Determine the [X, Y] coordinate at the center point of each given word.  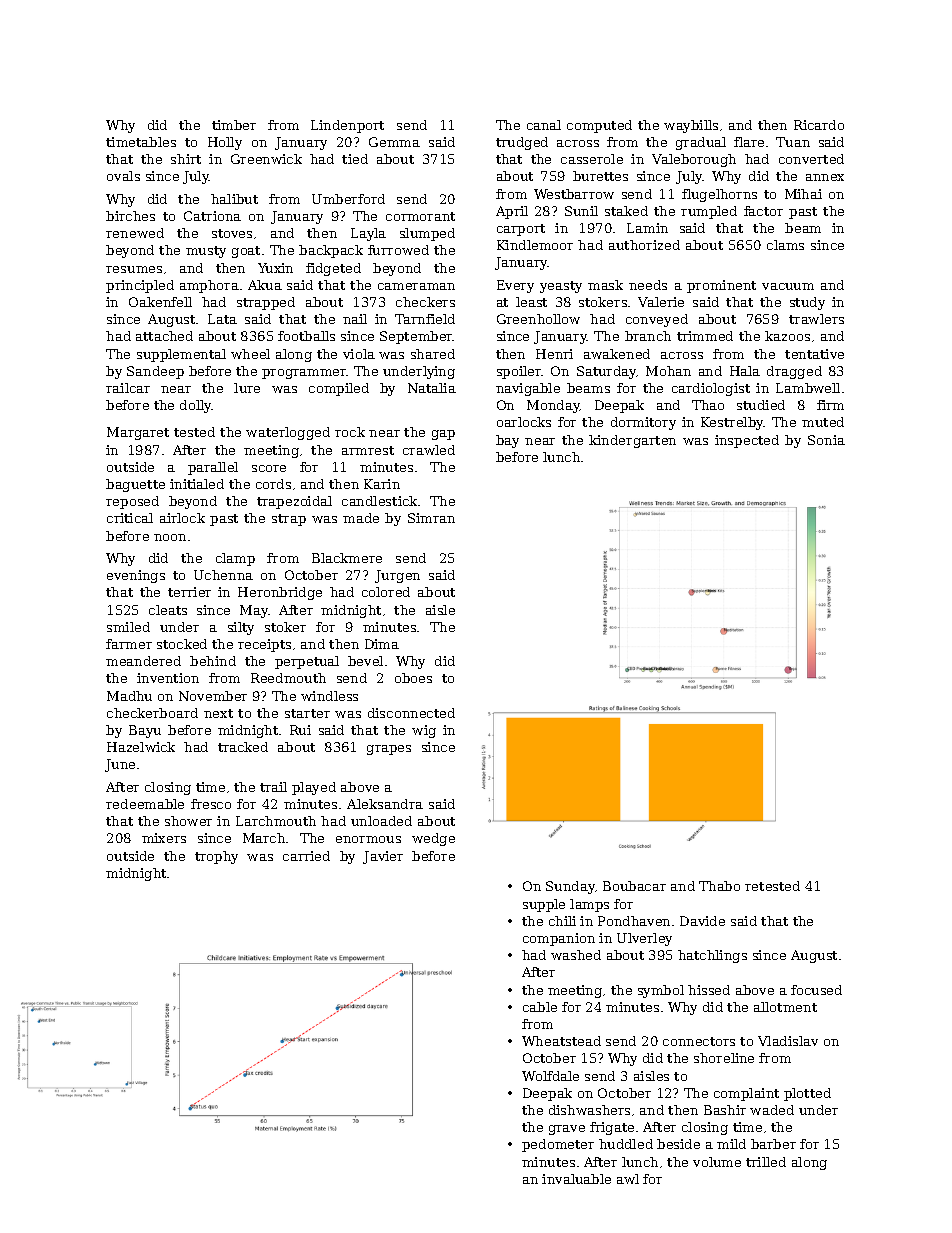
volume [717, 1162]
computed [599, 126]
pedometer [558, 1145]
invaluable [576, 1179]
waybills [691, 126]
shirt [186, 159]
